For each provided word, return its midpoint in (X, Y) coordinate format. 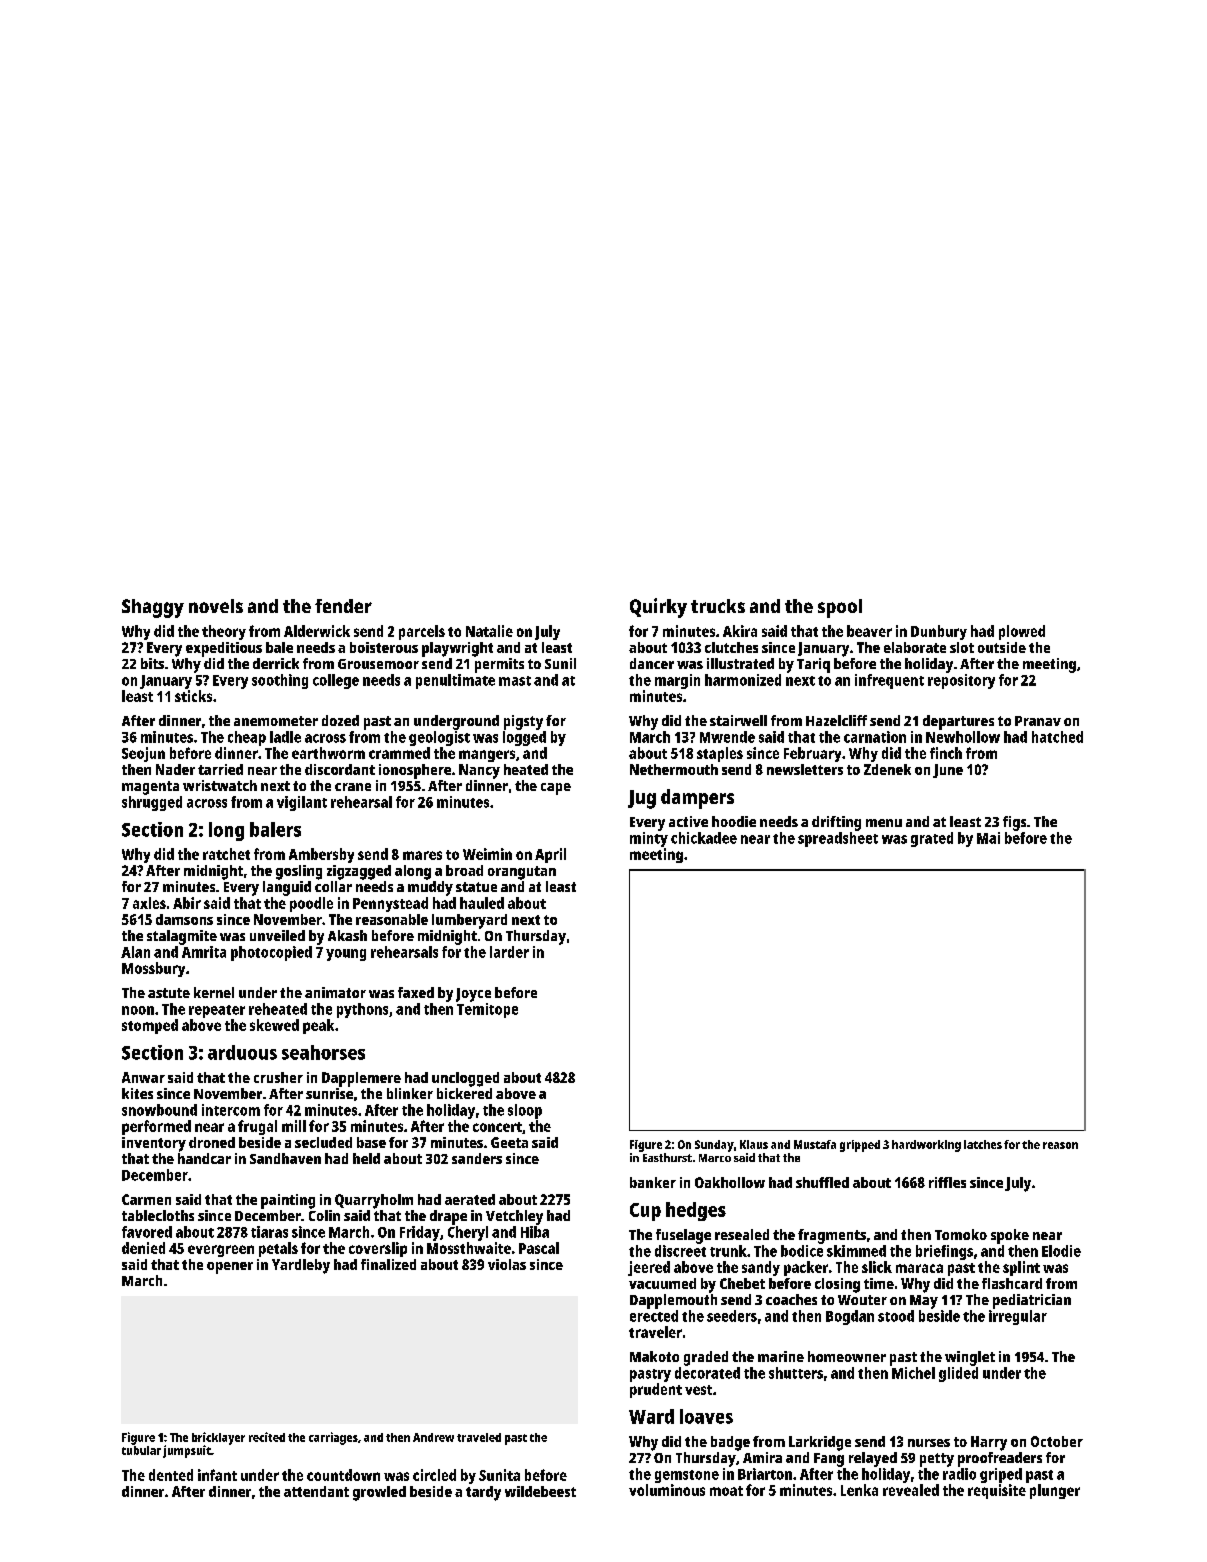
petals (278, 1249)
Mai (988, 838)
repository (961, 681)
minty (649, 839)
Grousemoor (378, 664)
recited (267, 1437)
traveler (655, 1332)
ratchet (226, 854)
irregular (1018, 1317)
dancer (652, 663)
